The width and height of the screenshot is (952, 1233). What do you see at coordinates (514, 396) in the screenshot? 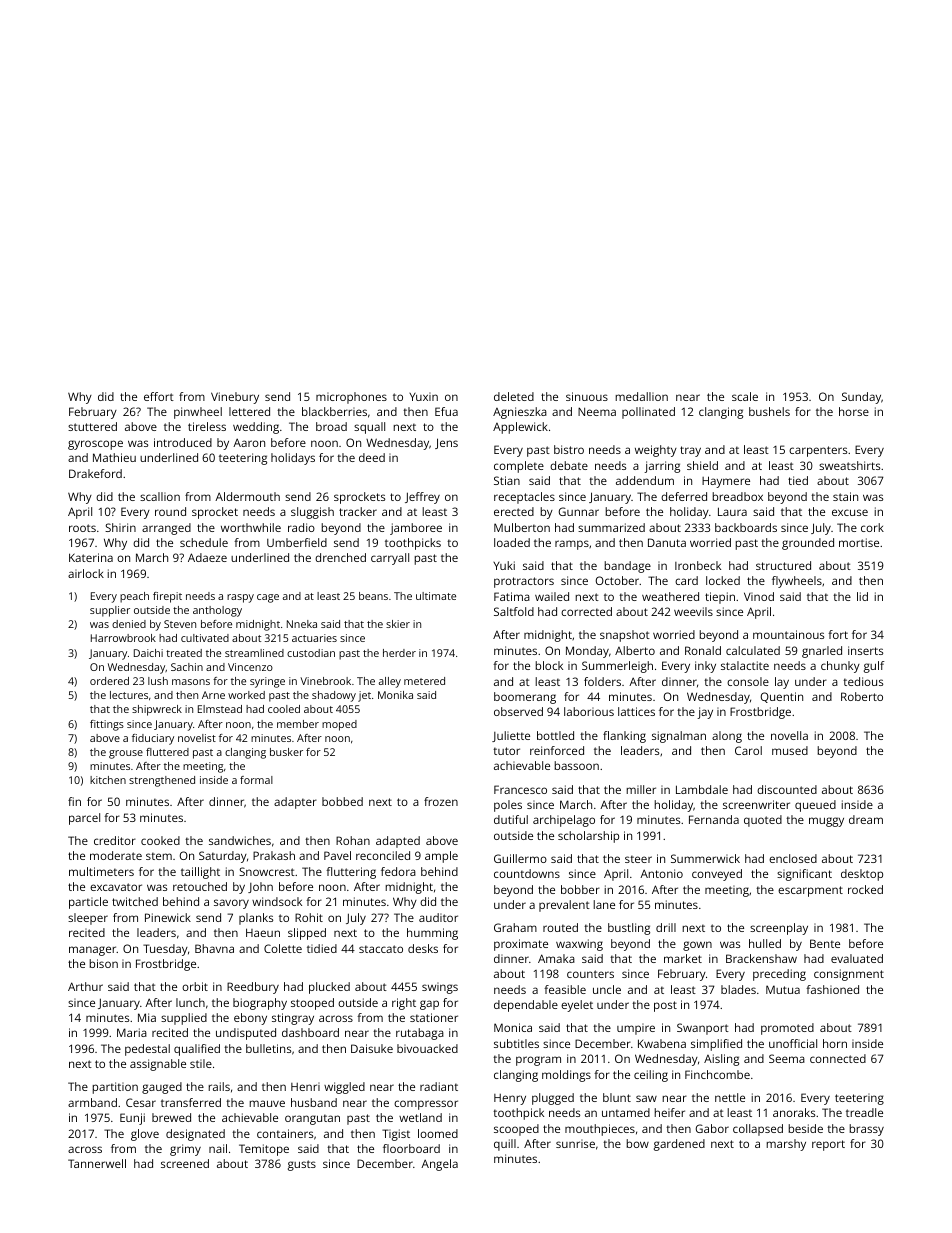
I see `deleted` at bounding box center [514, 396].
